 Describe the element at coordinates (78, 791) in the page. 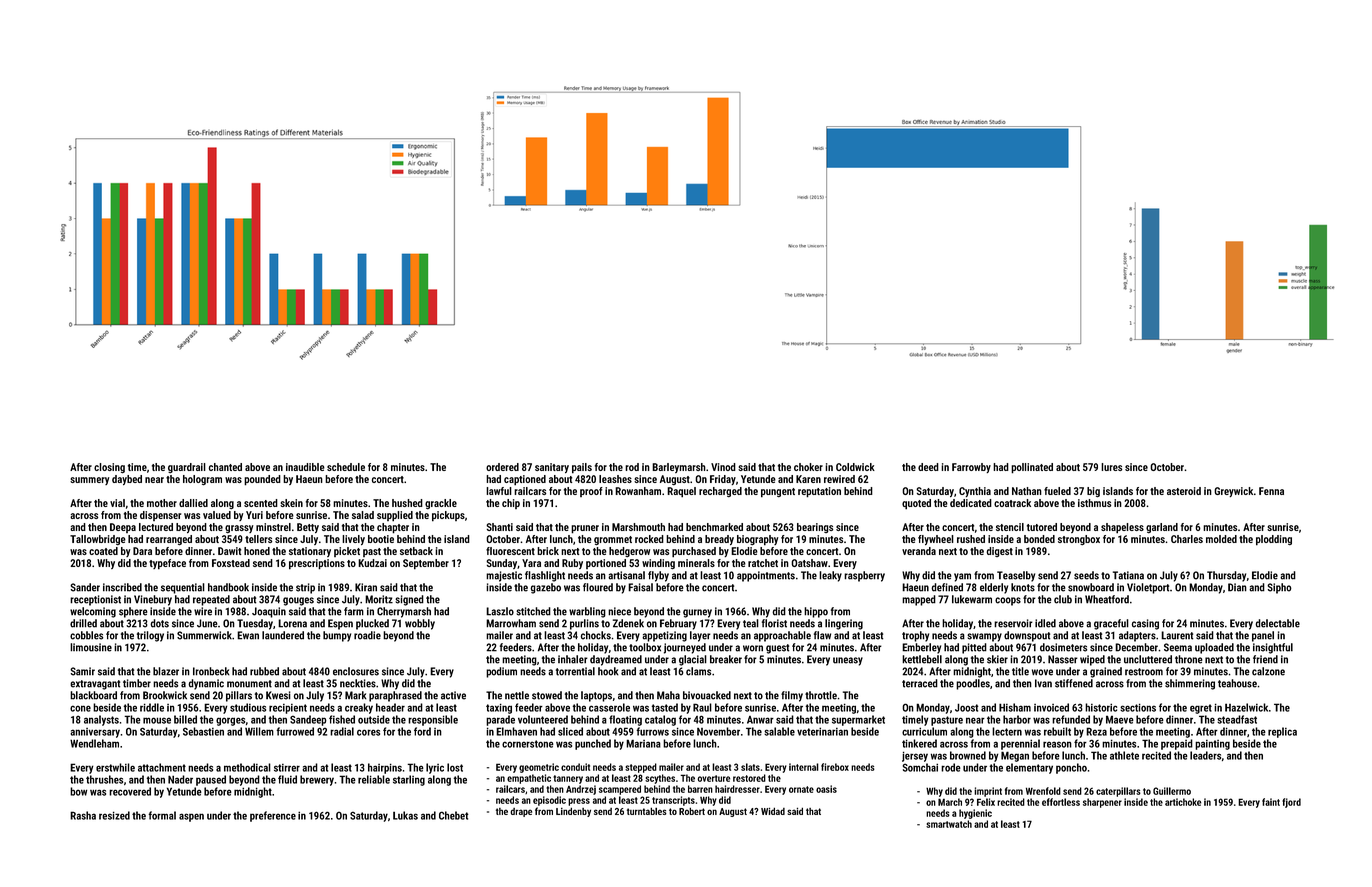

I see `bow` at that location.
